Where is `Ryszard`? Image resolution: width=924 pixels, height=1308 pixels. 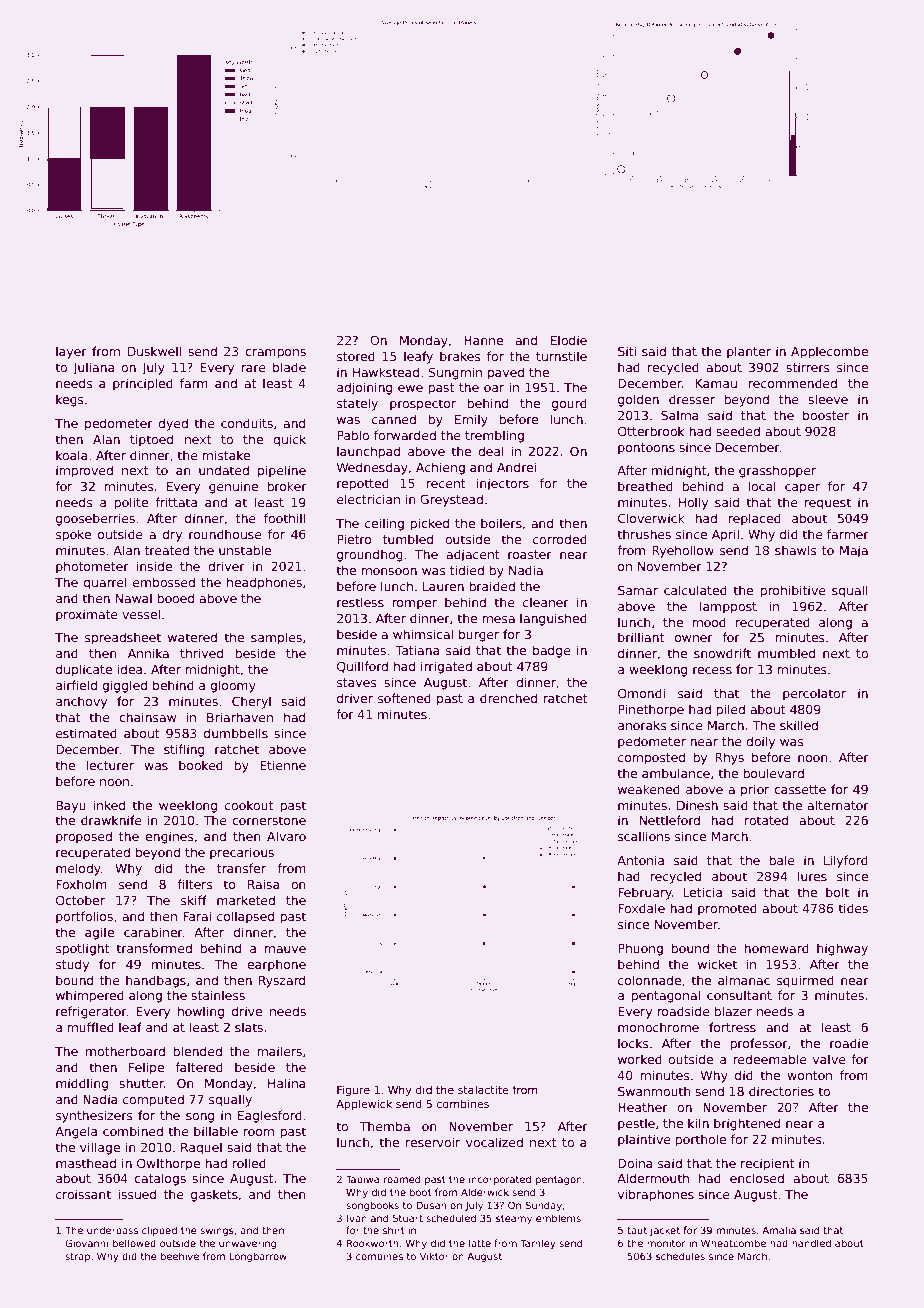
Ryszard is located at coordinates (282, 981).
